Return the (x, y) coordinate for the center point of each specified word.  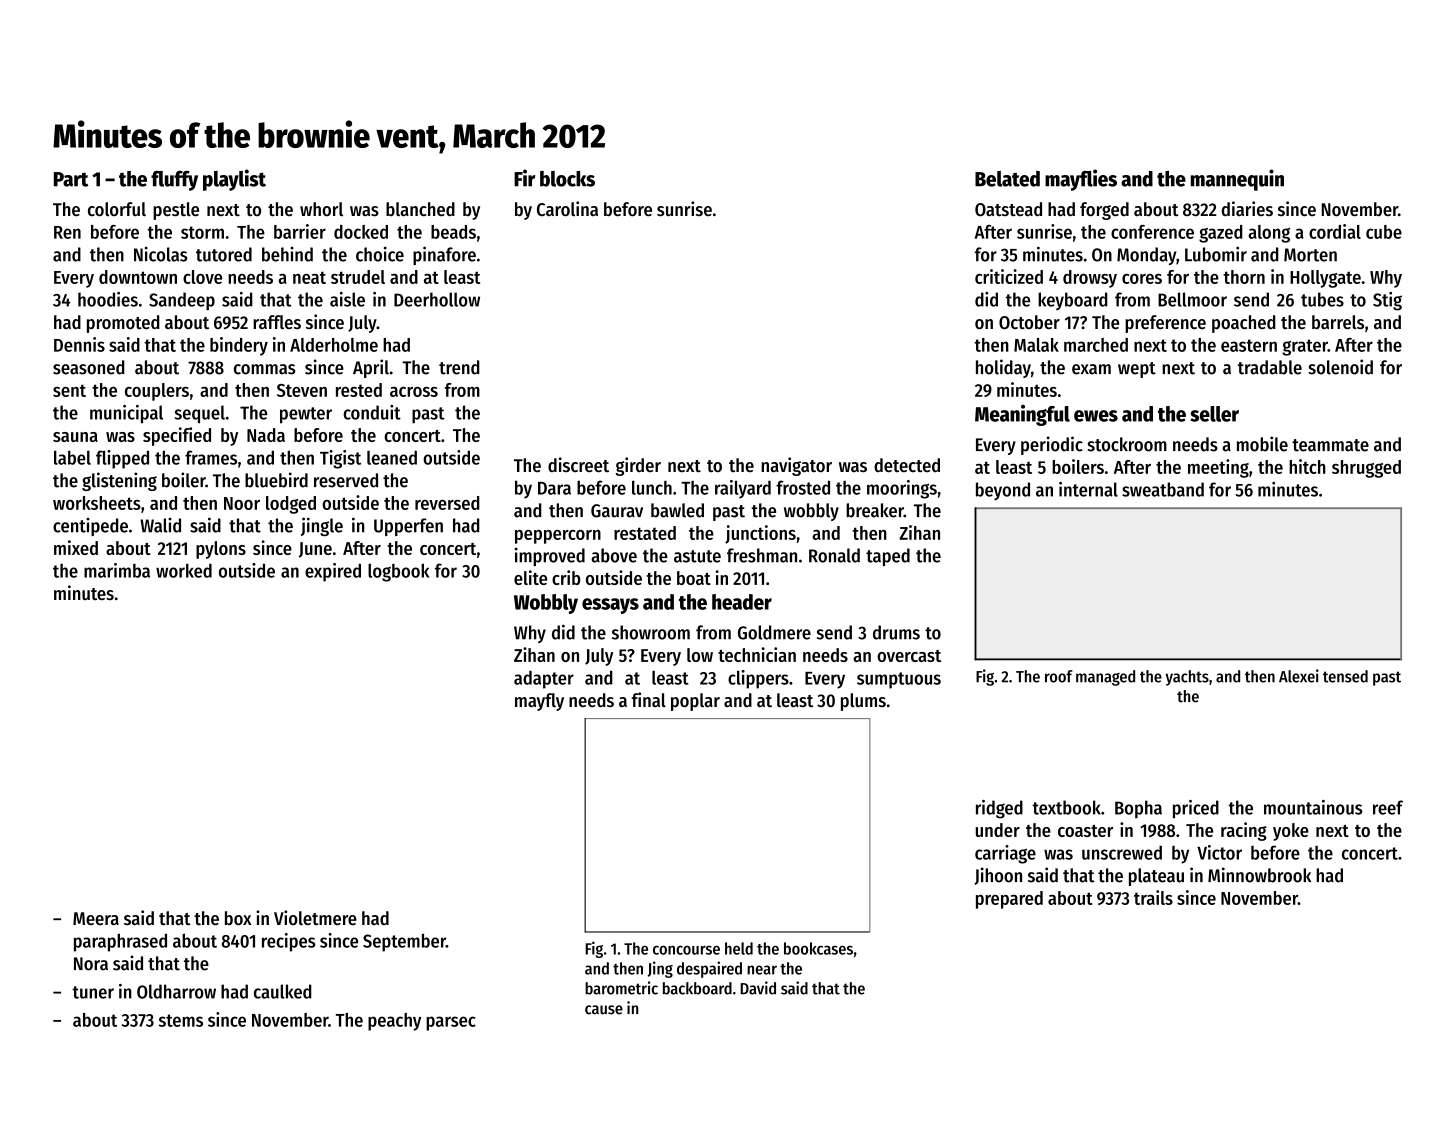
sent (69, 390)
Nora (91, 964)
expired (333, 572)
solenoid (1341, 367)
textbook (1066, 807)
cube (1384, 232)
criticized (1009, 276)
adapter (544, 680)
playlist (234, 180)
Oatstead (1008, 209)
